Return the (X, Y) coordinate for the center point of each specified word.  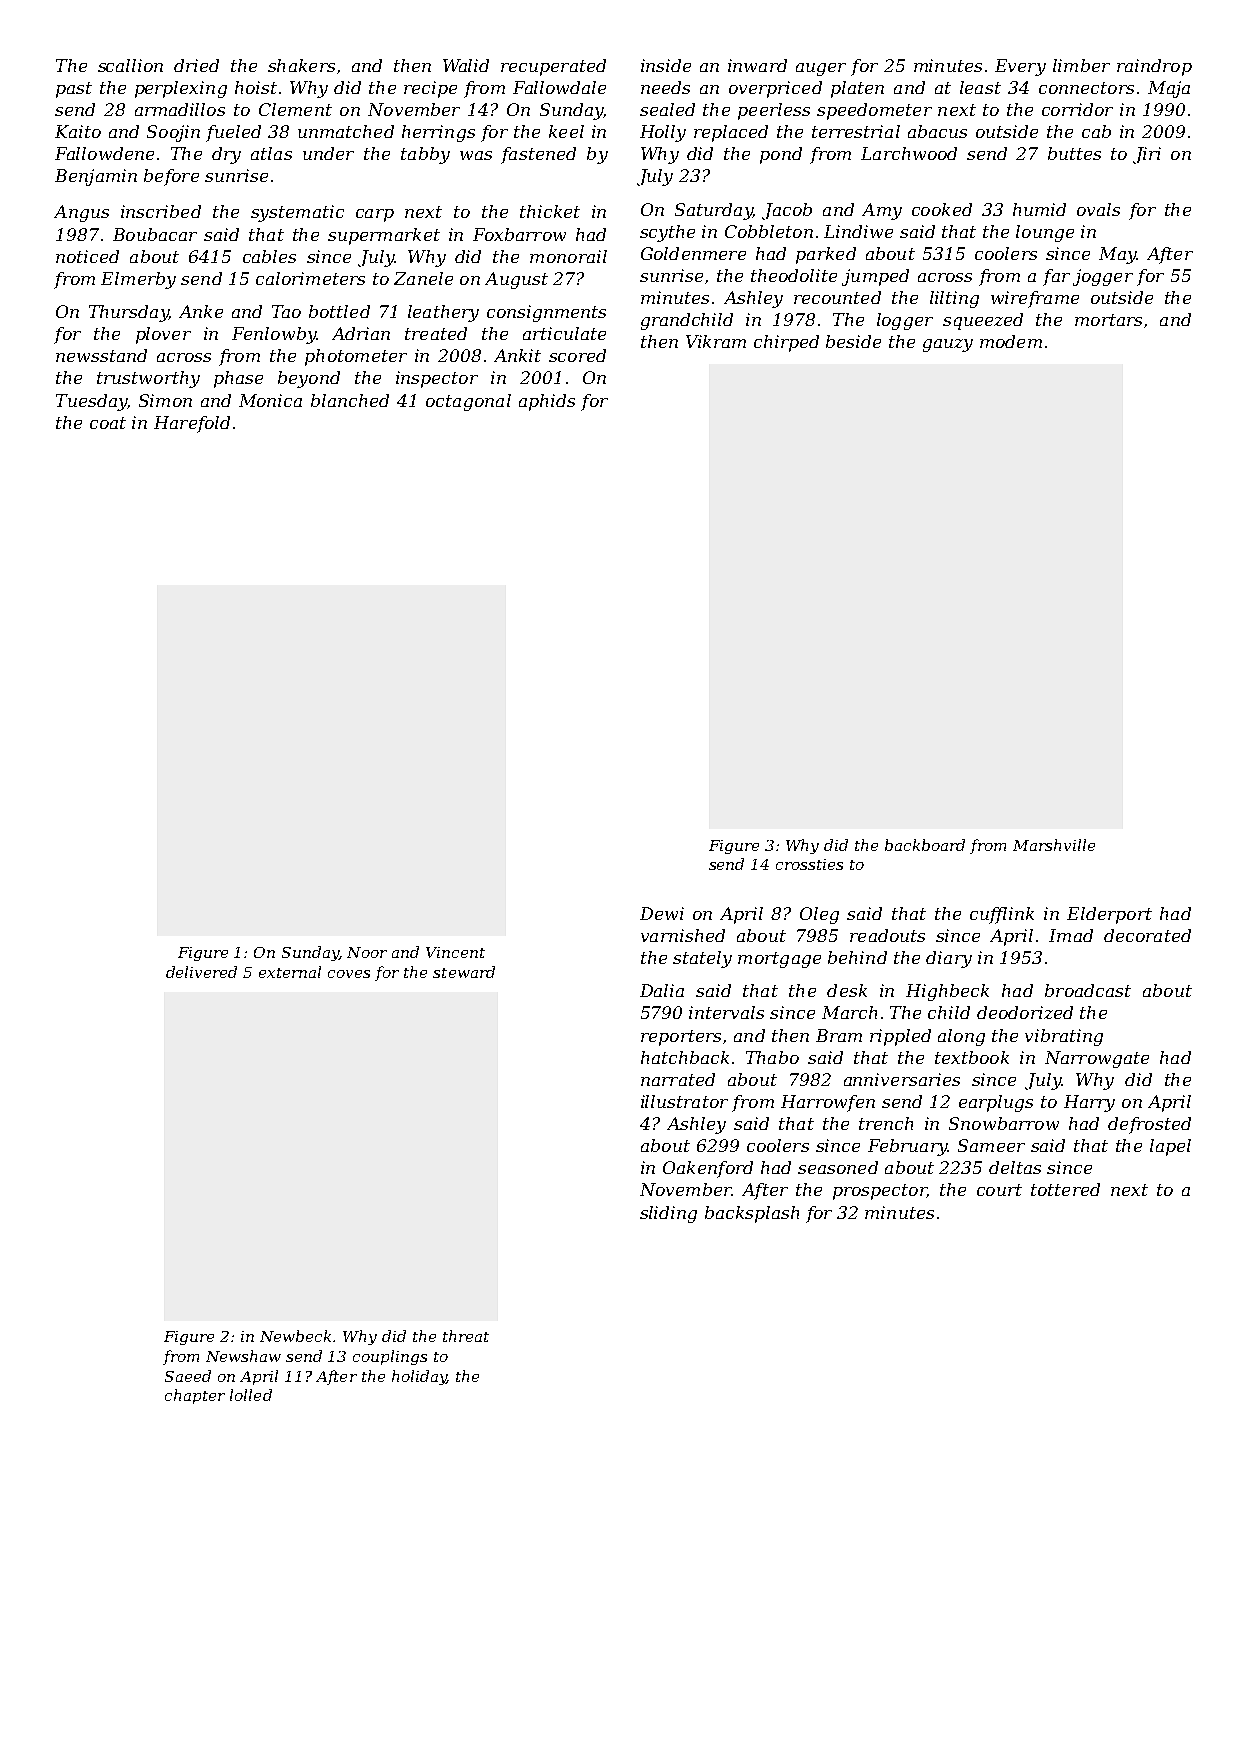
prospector (880, 1192)
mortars (1108, 320)
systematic (297, 213)
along (961, 1037)
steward (464, 972)
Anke (201, 311)
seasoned (838, 1167)
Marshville (1054, 845)
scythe (667, 233)
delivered (201, 972)
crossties (809, 864)
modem (1011, 341)
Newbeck (295, 1336)
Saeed (188, 1376)
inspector (437, 379)
